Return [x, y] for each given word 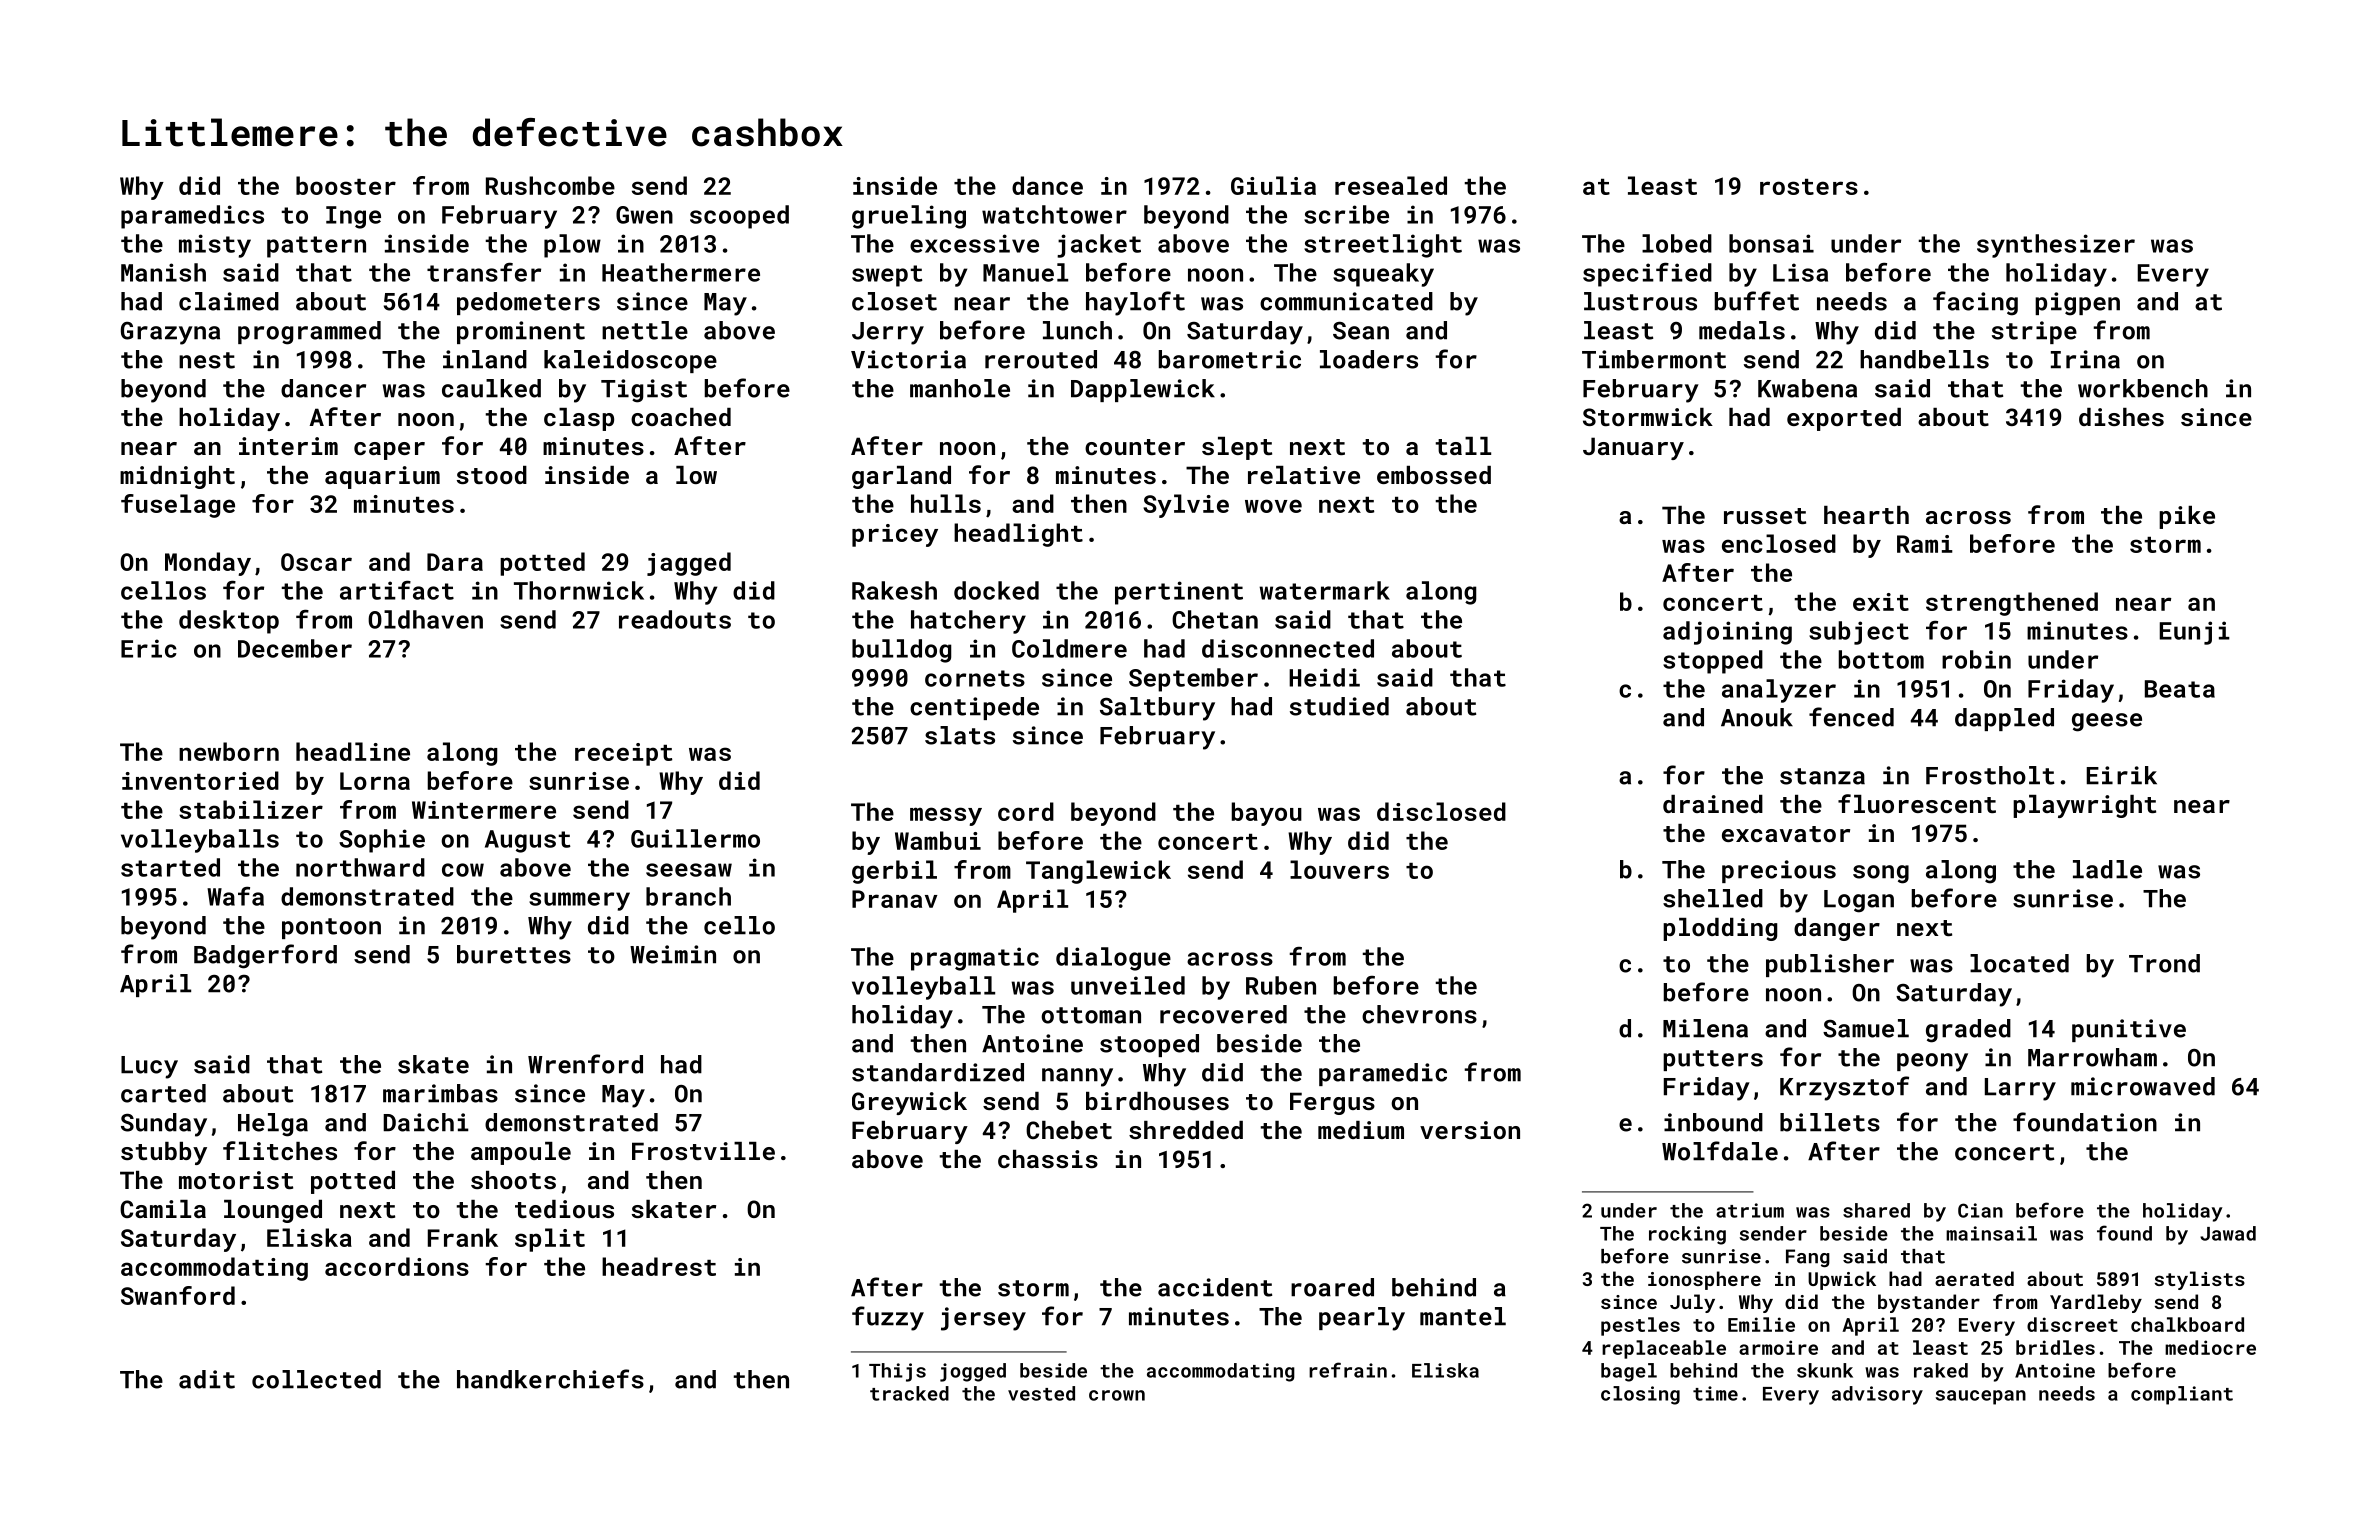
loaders [1369, 359]
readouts [675, 619]
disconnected [1288, 648]
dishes [2121, 417]
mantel [1463, 1316]
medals [1742, 330]
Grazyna [170, 333]
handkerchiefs [550, 1379]
